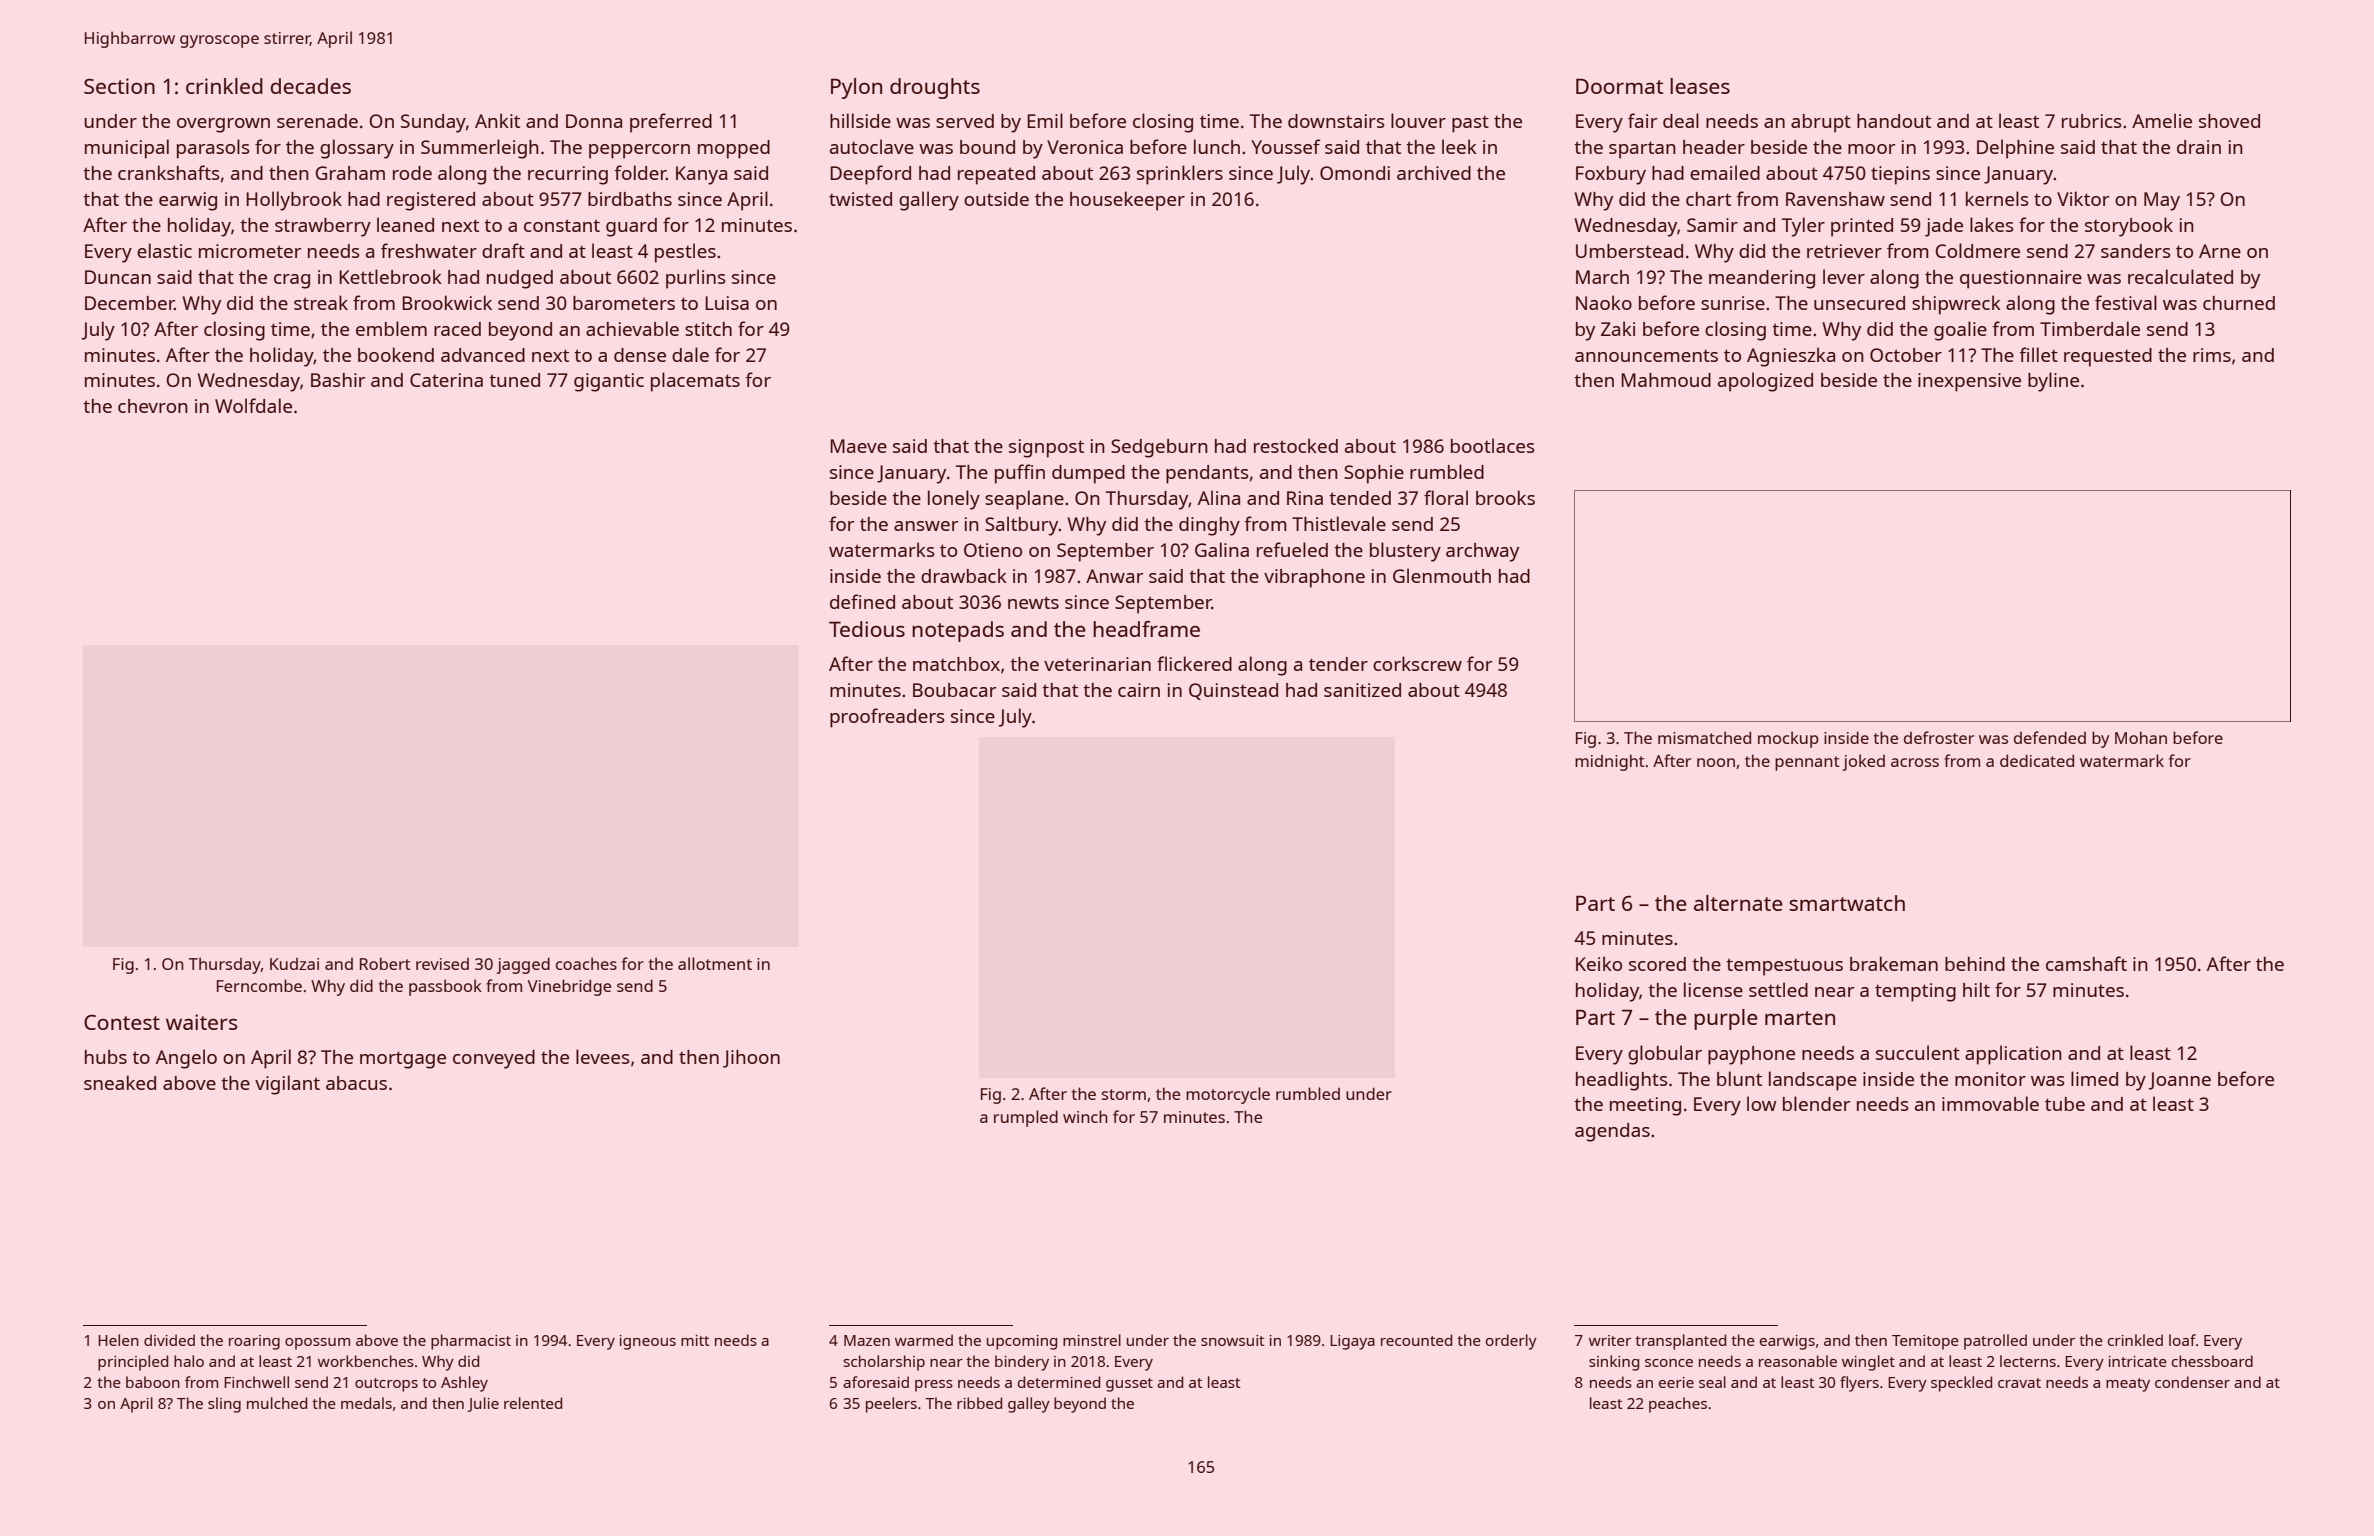 The height and width of the screenshot is (1536, 2374). Describe the element at coordinates (118, 277) in the screenshot. I see `Duncan` at that location.
